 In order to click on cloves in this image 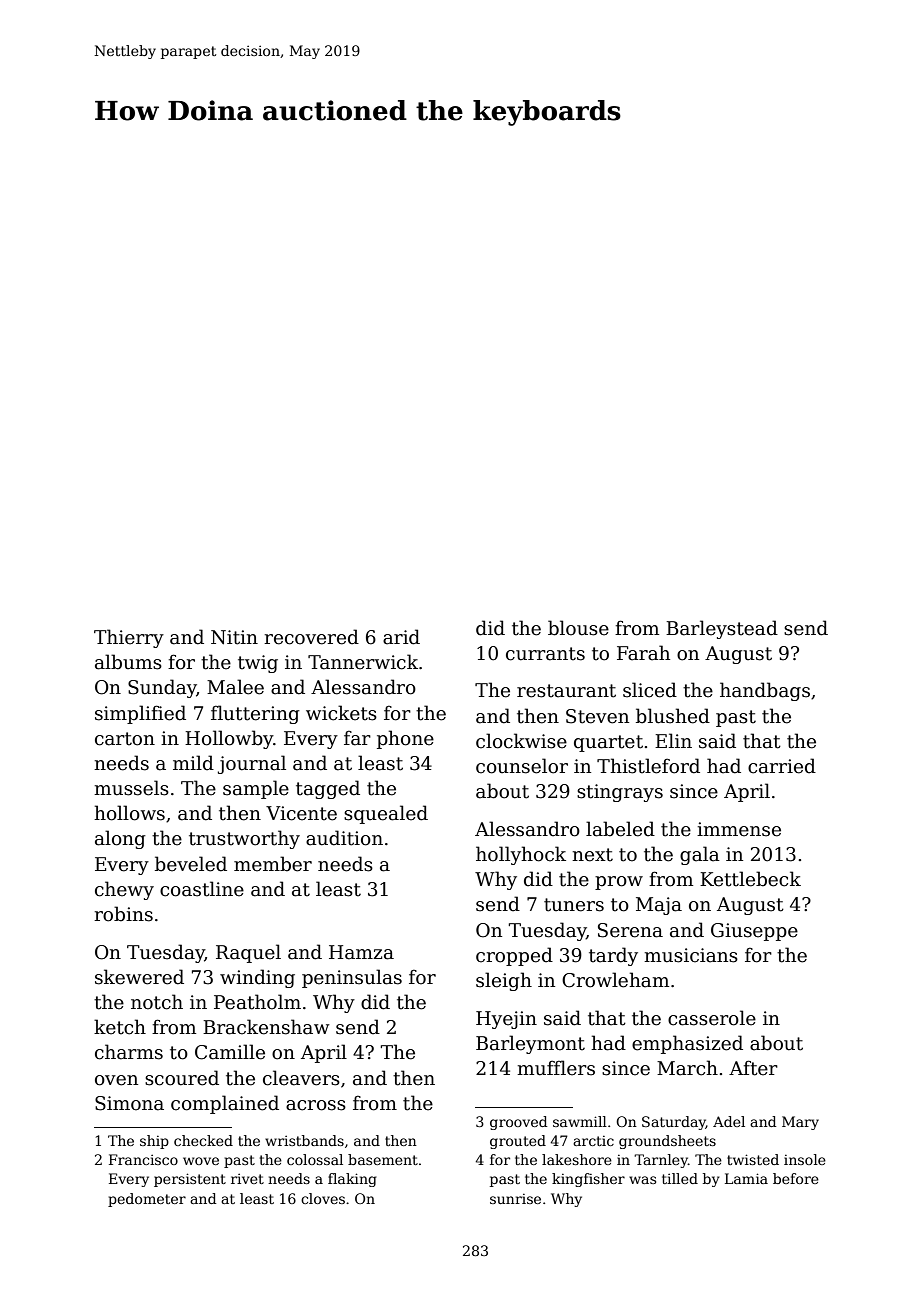, I will do `click(323, 1198)`.
